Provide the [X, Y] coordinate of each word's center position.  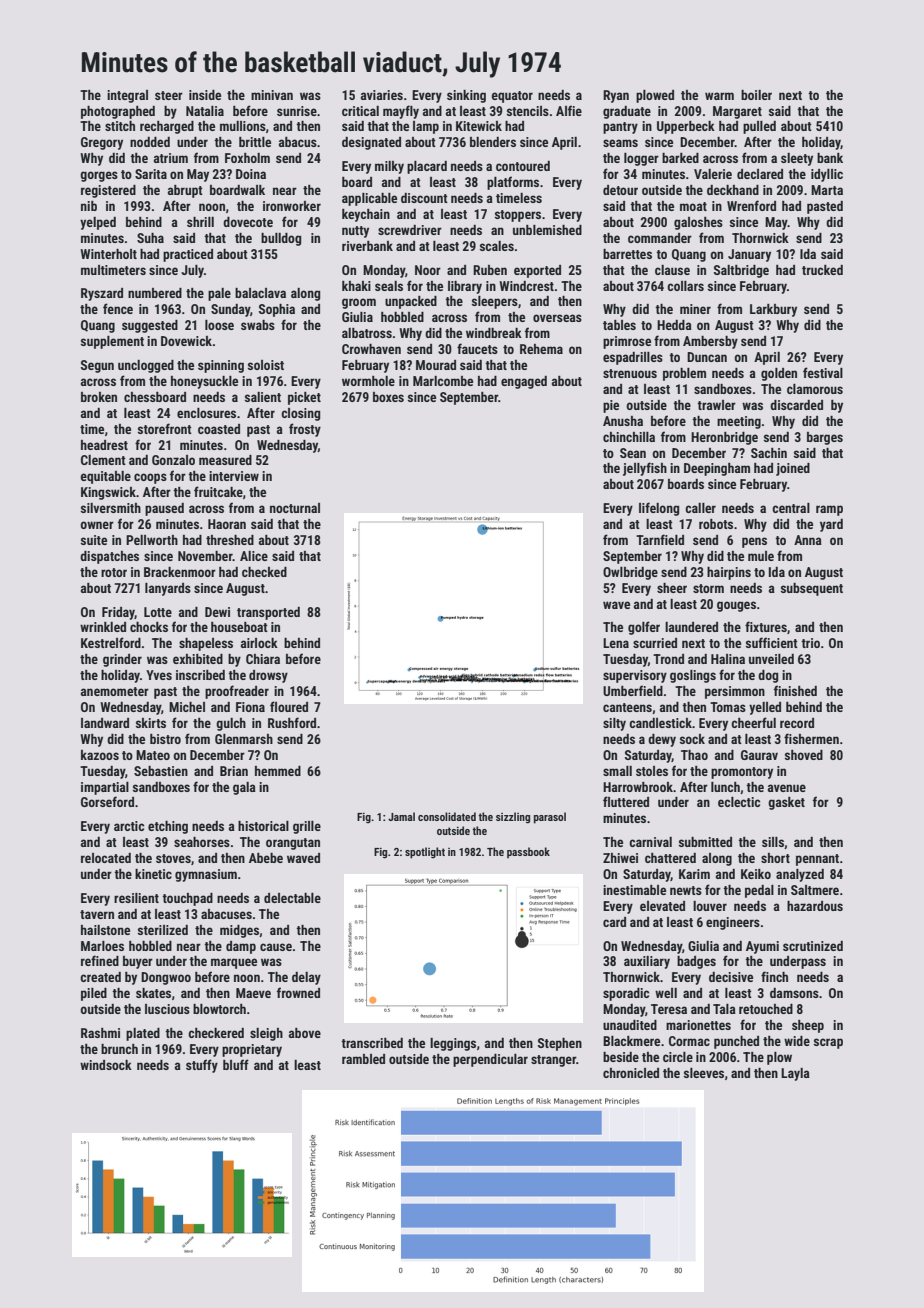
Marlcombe [443, 381]
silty [614, 724]
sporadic [626, 994]
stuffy [202, 1066]
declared [760, 174]
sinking [466, 96]
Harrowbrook [638, 787]
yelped [98, 223]
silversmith [111, 508]
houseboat [239, 627]
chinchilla [629, 437]
